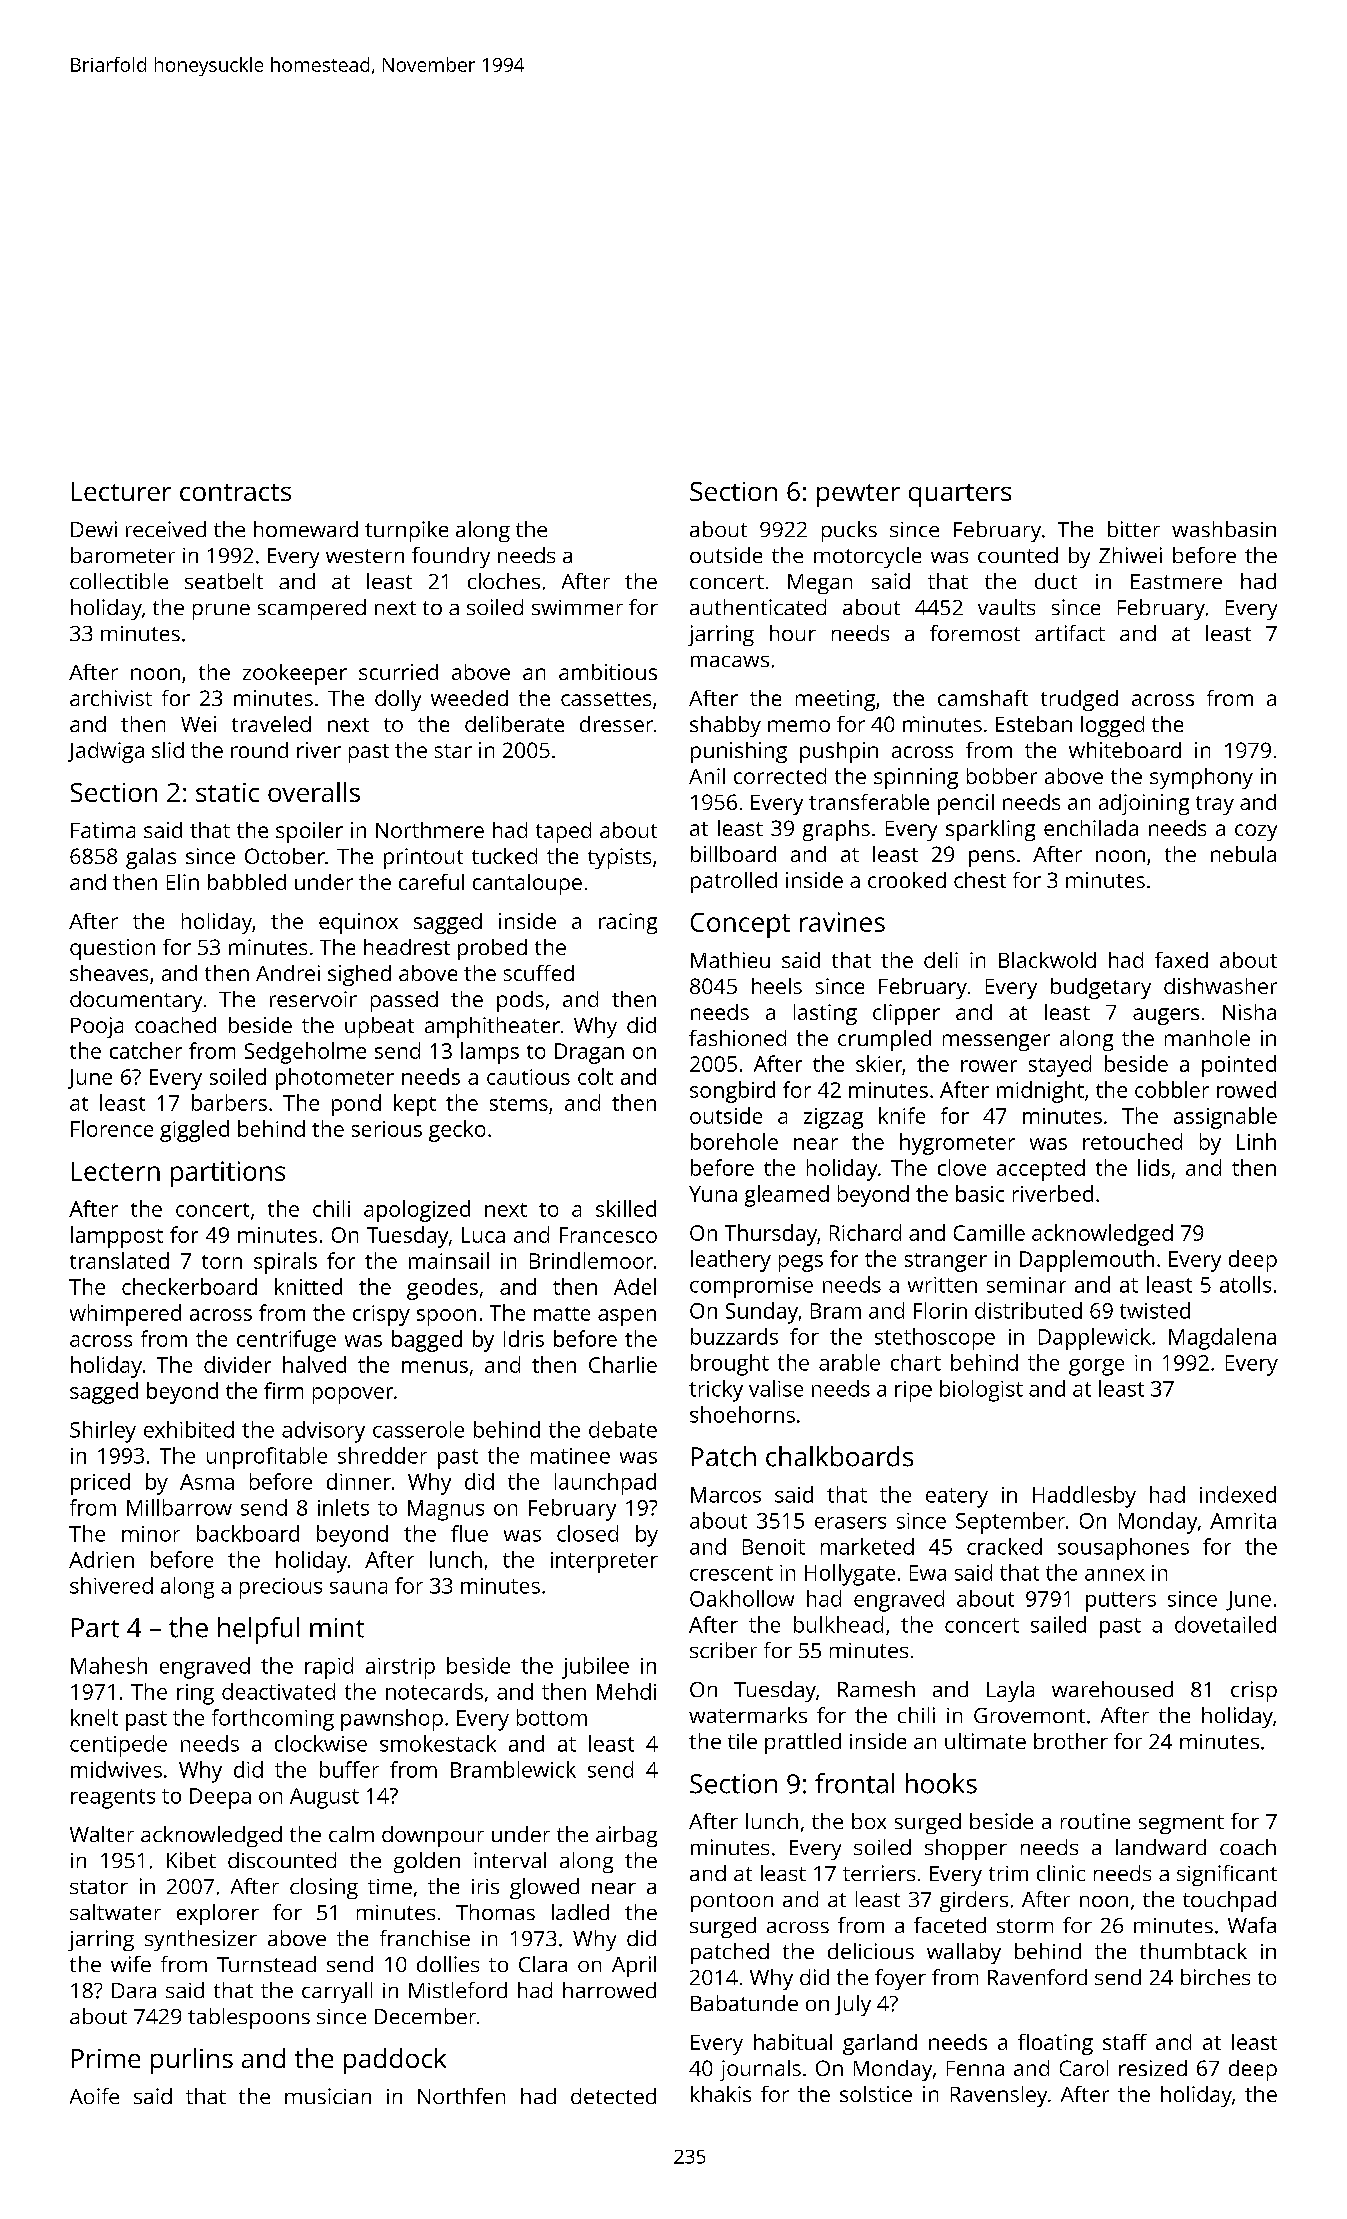 This page has width=1347, height=2219. Describe the element at coordinates (842, 922) in the page. I see `ravines` at that location.
